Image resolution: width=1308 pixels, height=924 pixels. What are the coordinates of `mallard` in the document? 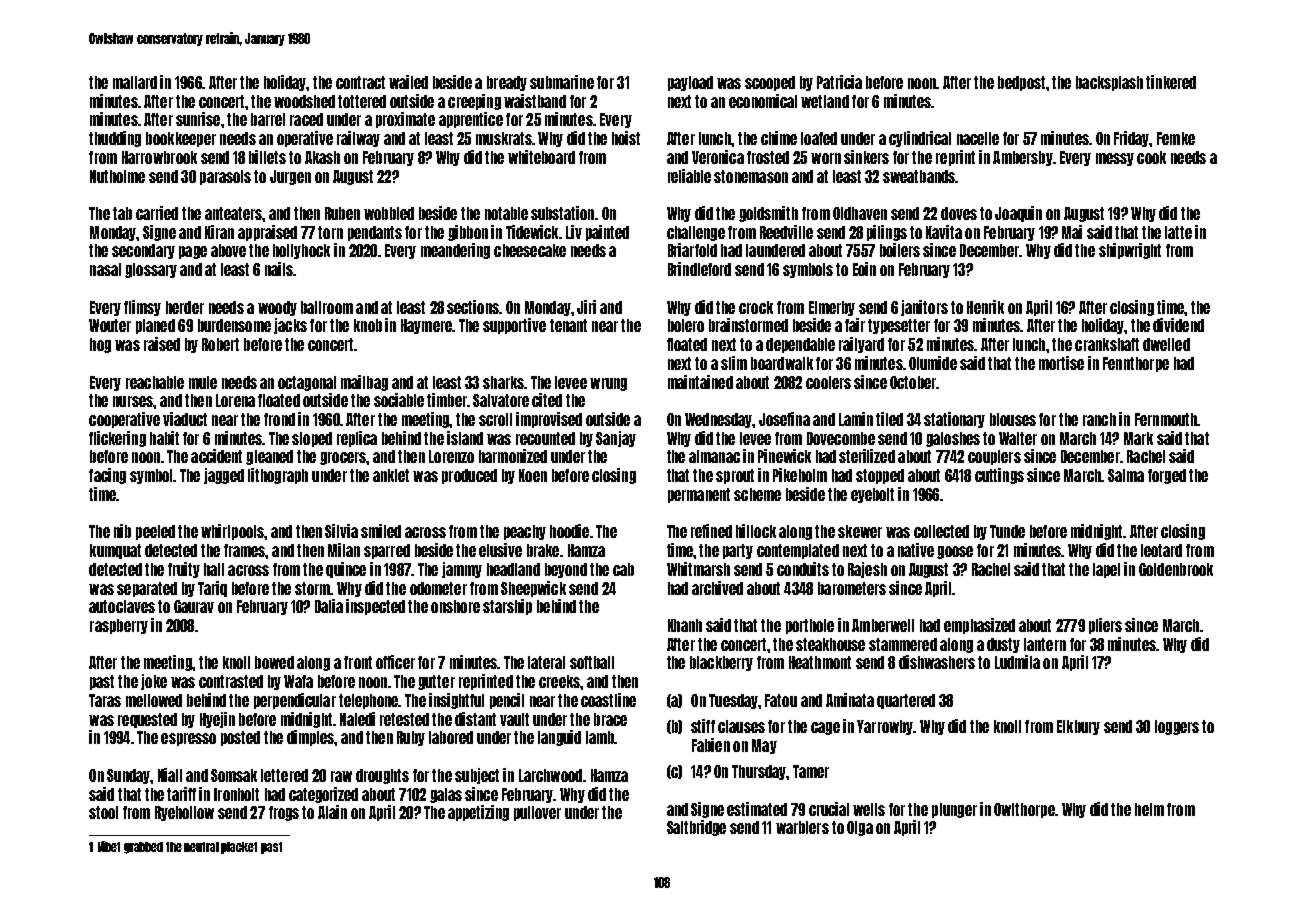 It's located at (135, 82).
